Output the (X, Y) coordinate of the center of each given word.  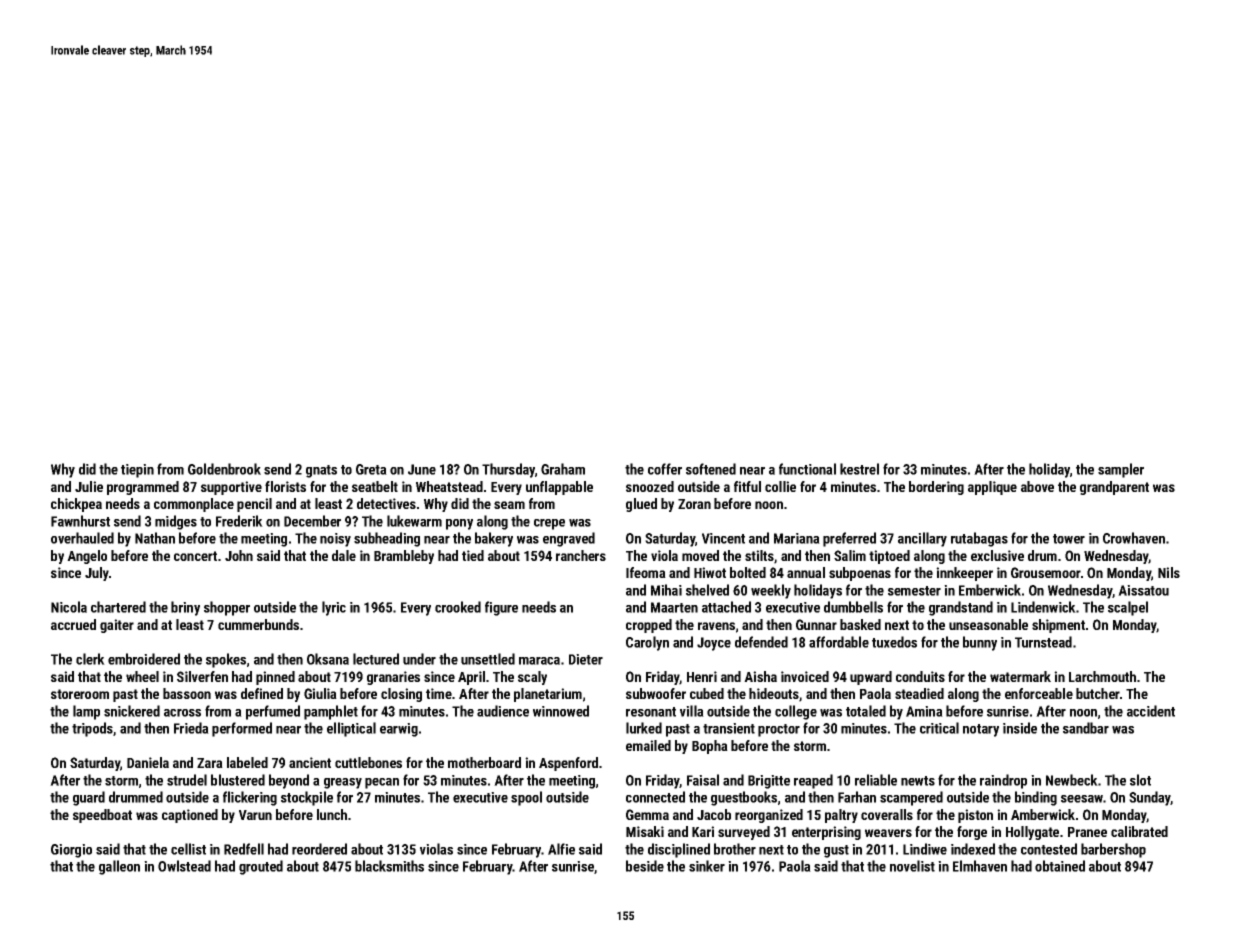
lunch (332, 814)
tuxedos (894, 642)
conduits (920, 676)
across (182, 713)
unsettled (488, 659)
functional (807, 469)
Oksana (328, 659)
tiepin (137, 471)
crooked (458, 607)
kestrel (859, 469)
